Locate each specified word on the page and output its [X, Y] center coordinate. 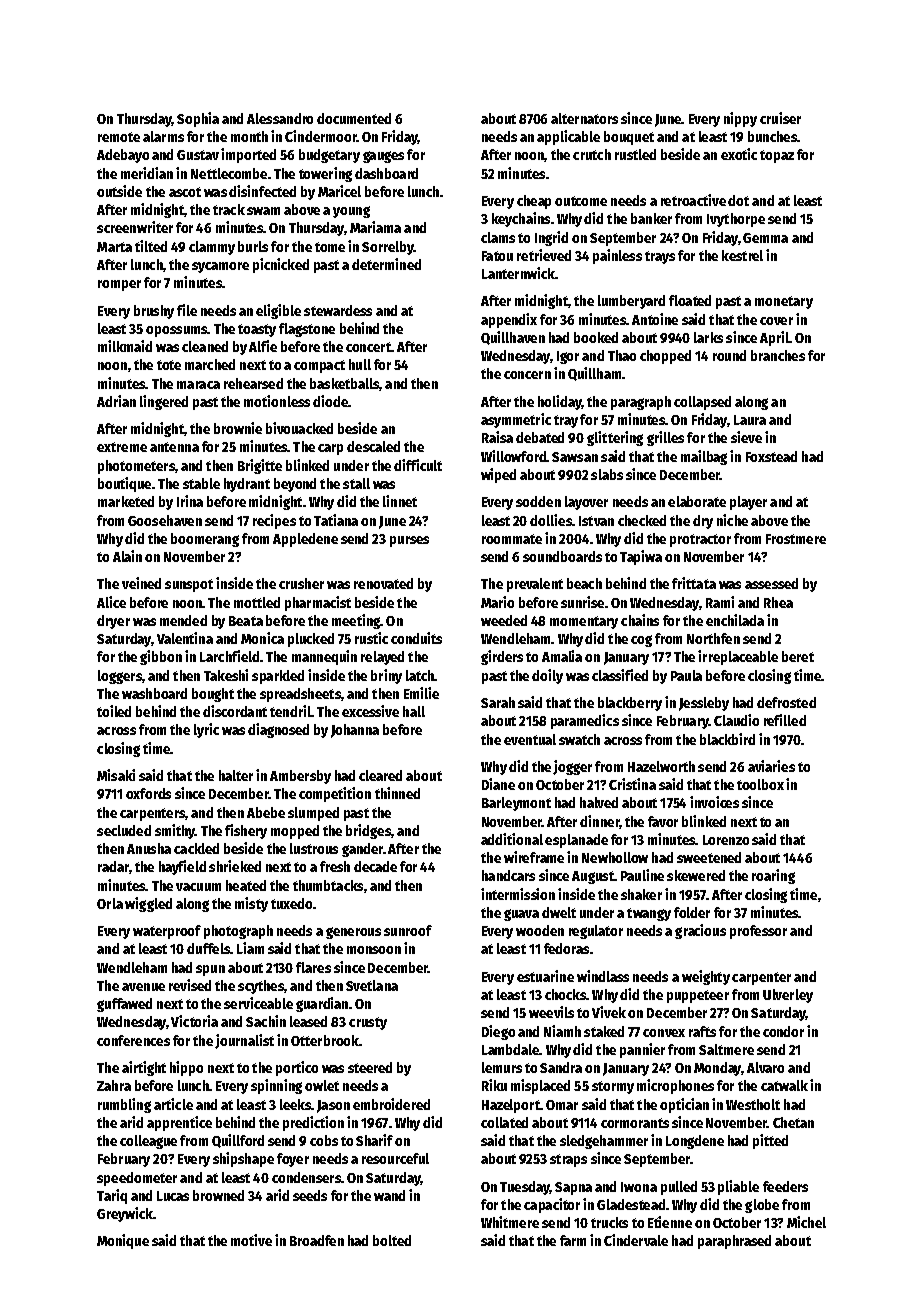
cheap [534, 202]
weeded [504, 620]
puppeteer [698, 996]
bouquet [629, 138]
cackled [196, 848]
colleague [148, 1142]
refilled [785, 720]
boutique [124, 484]
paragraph [641, 403]
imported [248, 155]
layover [586, 503]
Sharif [374, 1140]
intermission [518, 894]
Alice [111, 602]
